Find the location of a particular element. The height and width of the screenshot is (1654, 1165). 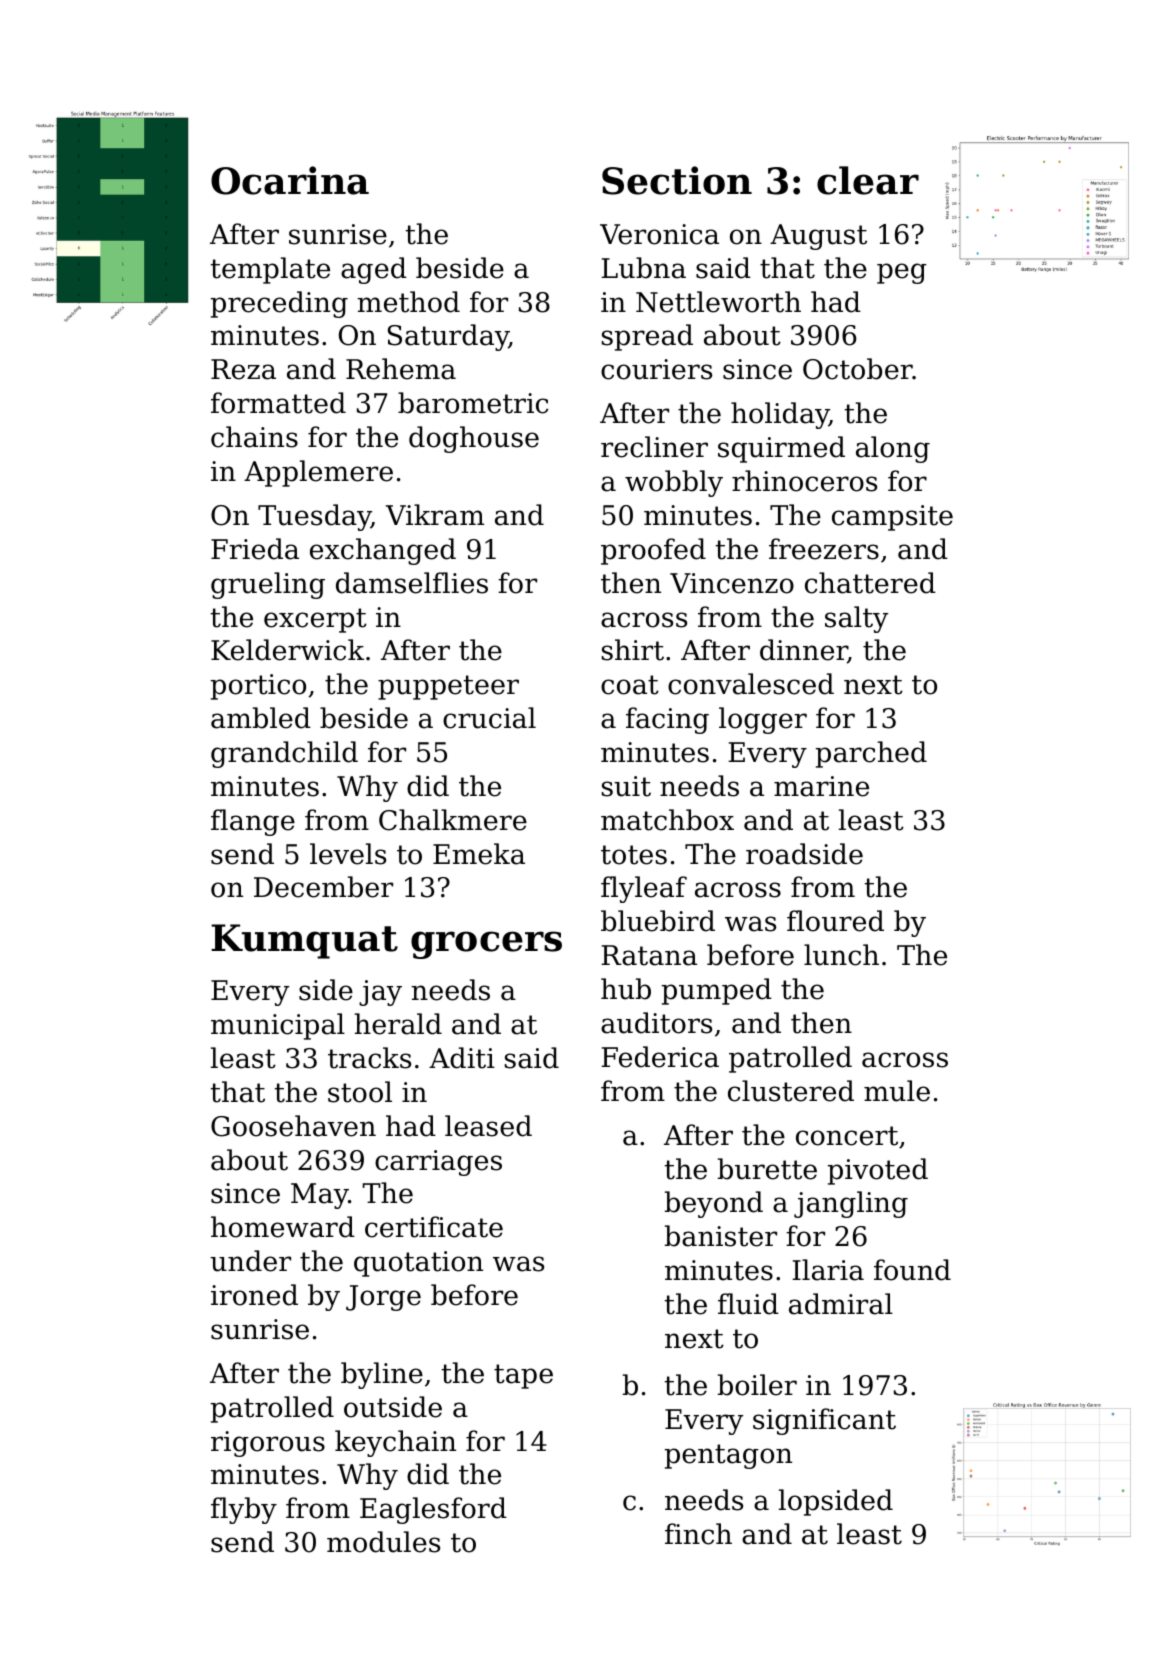

clear is located at coordinates (868, 180).
